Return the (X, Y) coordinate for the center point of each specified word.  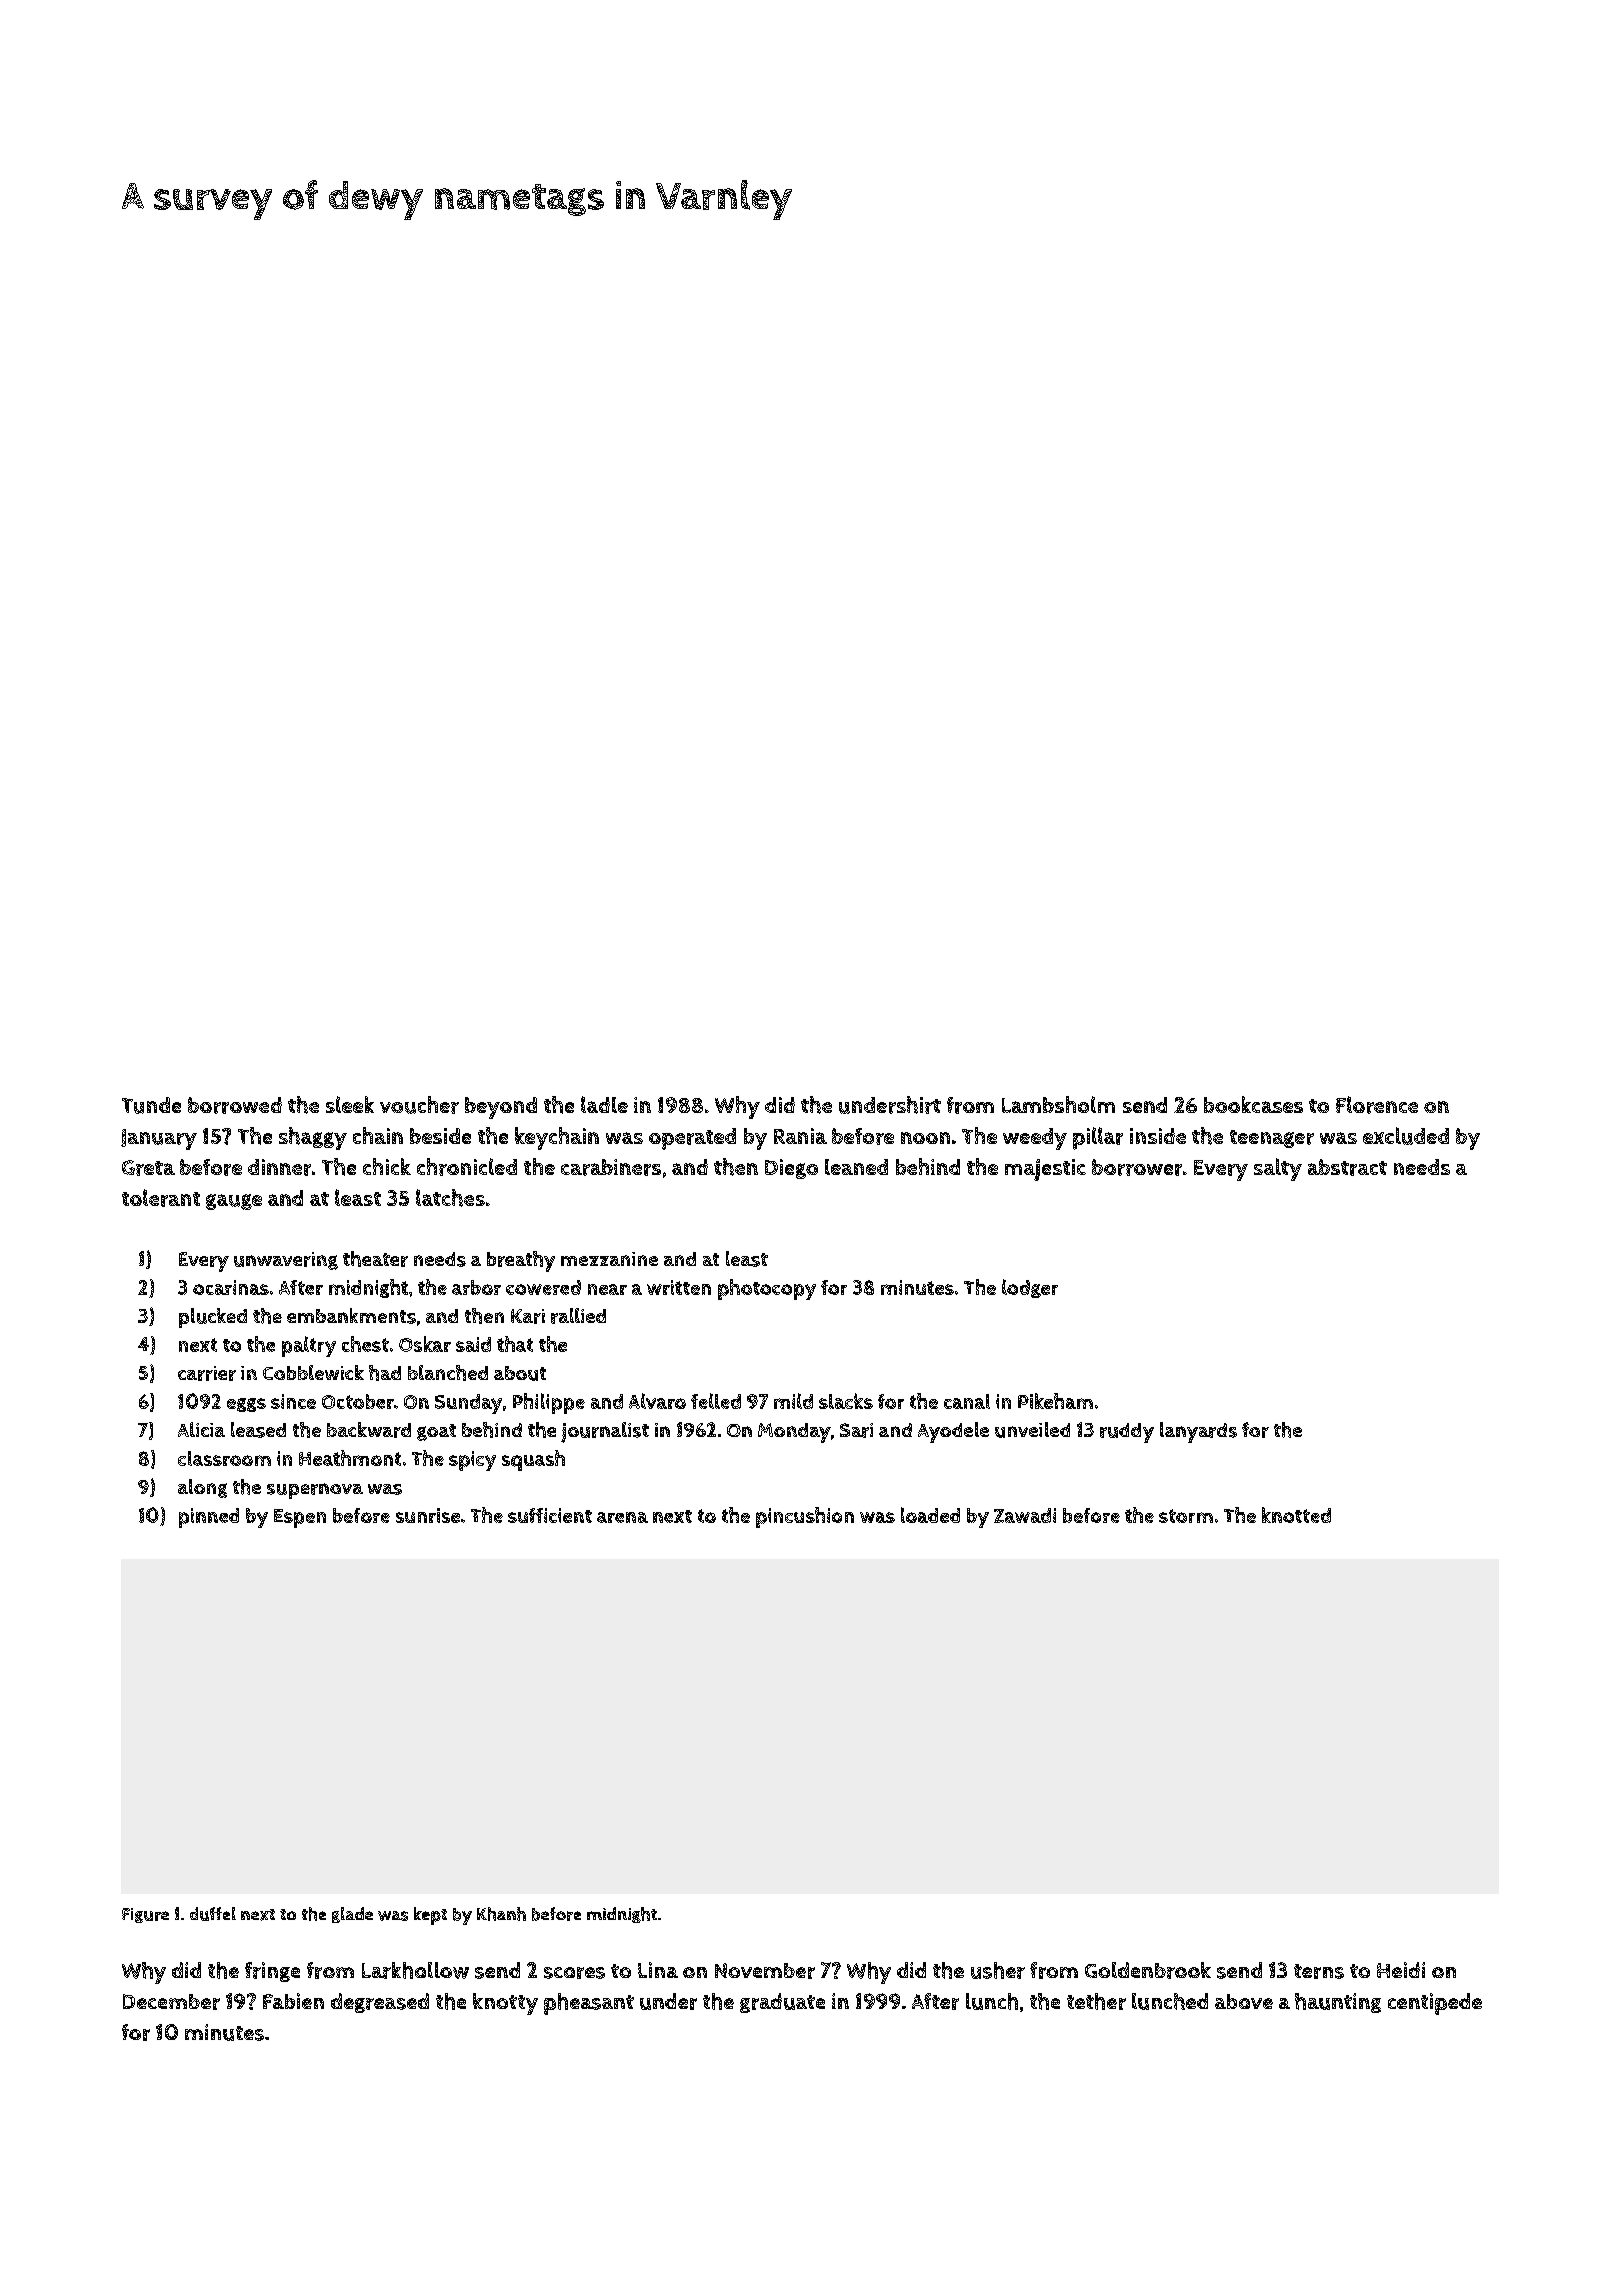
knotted (1296, 1515)
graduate (782, 2003)
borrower (1137, 1167)
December (171, 2002)
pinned (209, 1518)
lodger (1030, 1288)
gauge (234, 1202)
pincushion (805, 1517)
